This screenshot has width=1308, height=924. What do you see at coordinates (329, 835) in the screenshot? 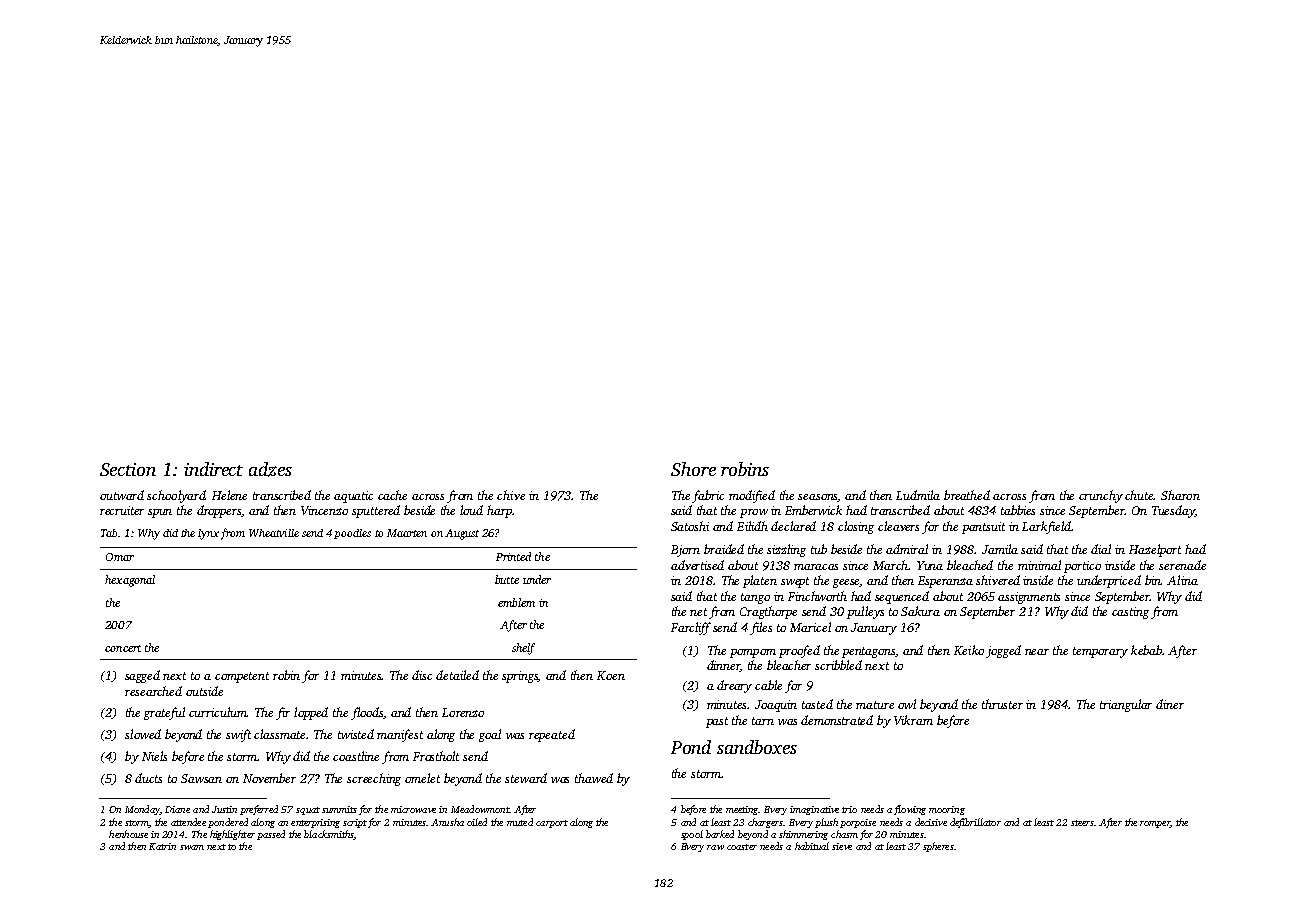
I see `blacksmiths` at bounding box center [329, 835].
